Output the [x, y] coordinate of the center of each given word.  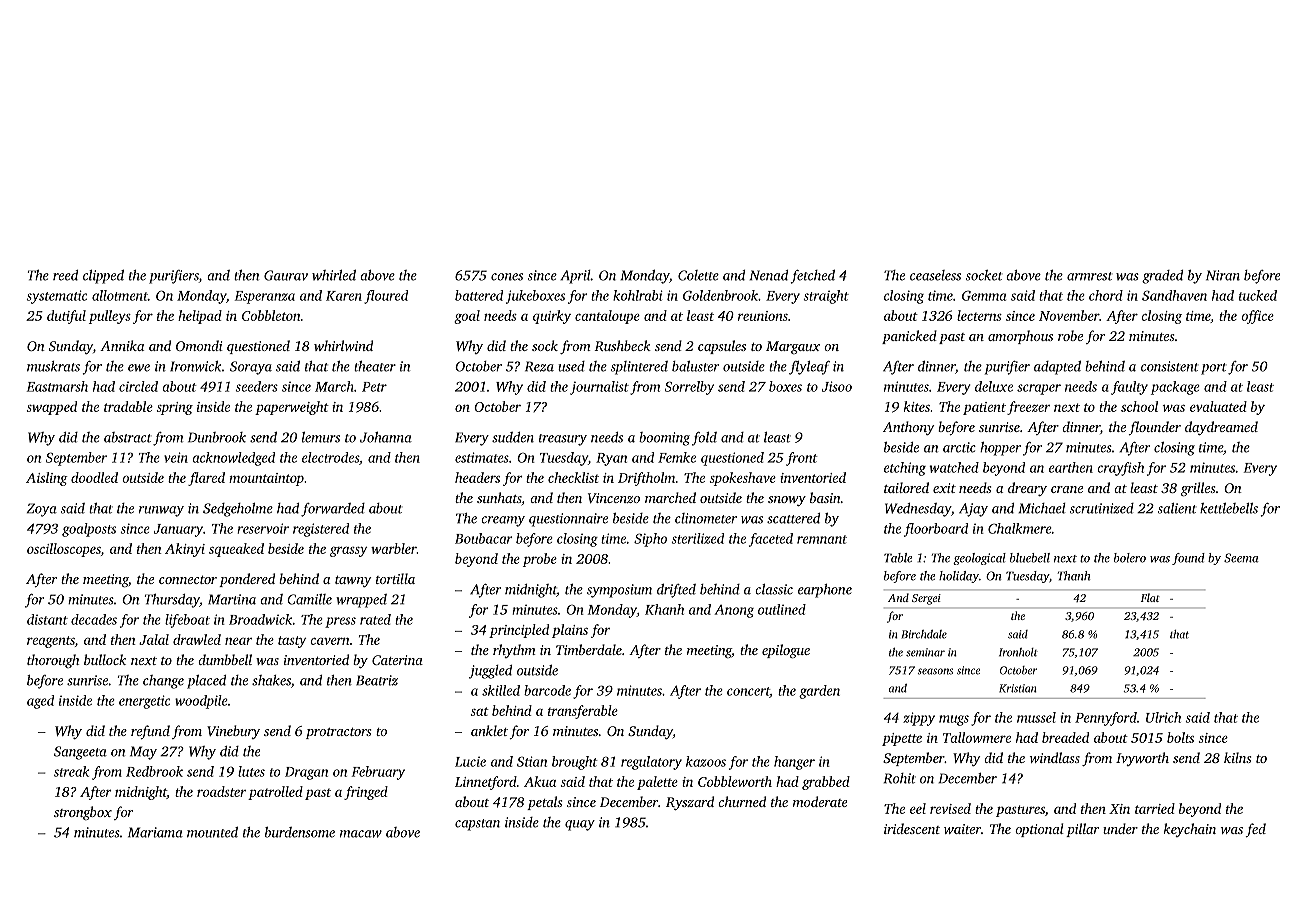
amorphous [1020, 337]
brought [575, 763]
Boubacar [484, 538]
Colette [698, 275]
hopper [1000, 449]
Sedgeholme [238, 510]
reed [65, 275]
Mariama [155, 832]
